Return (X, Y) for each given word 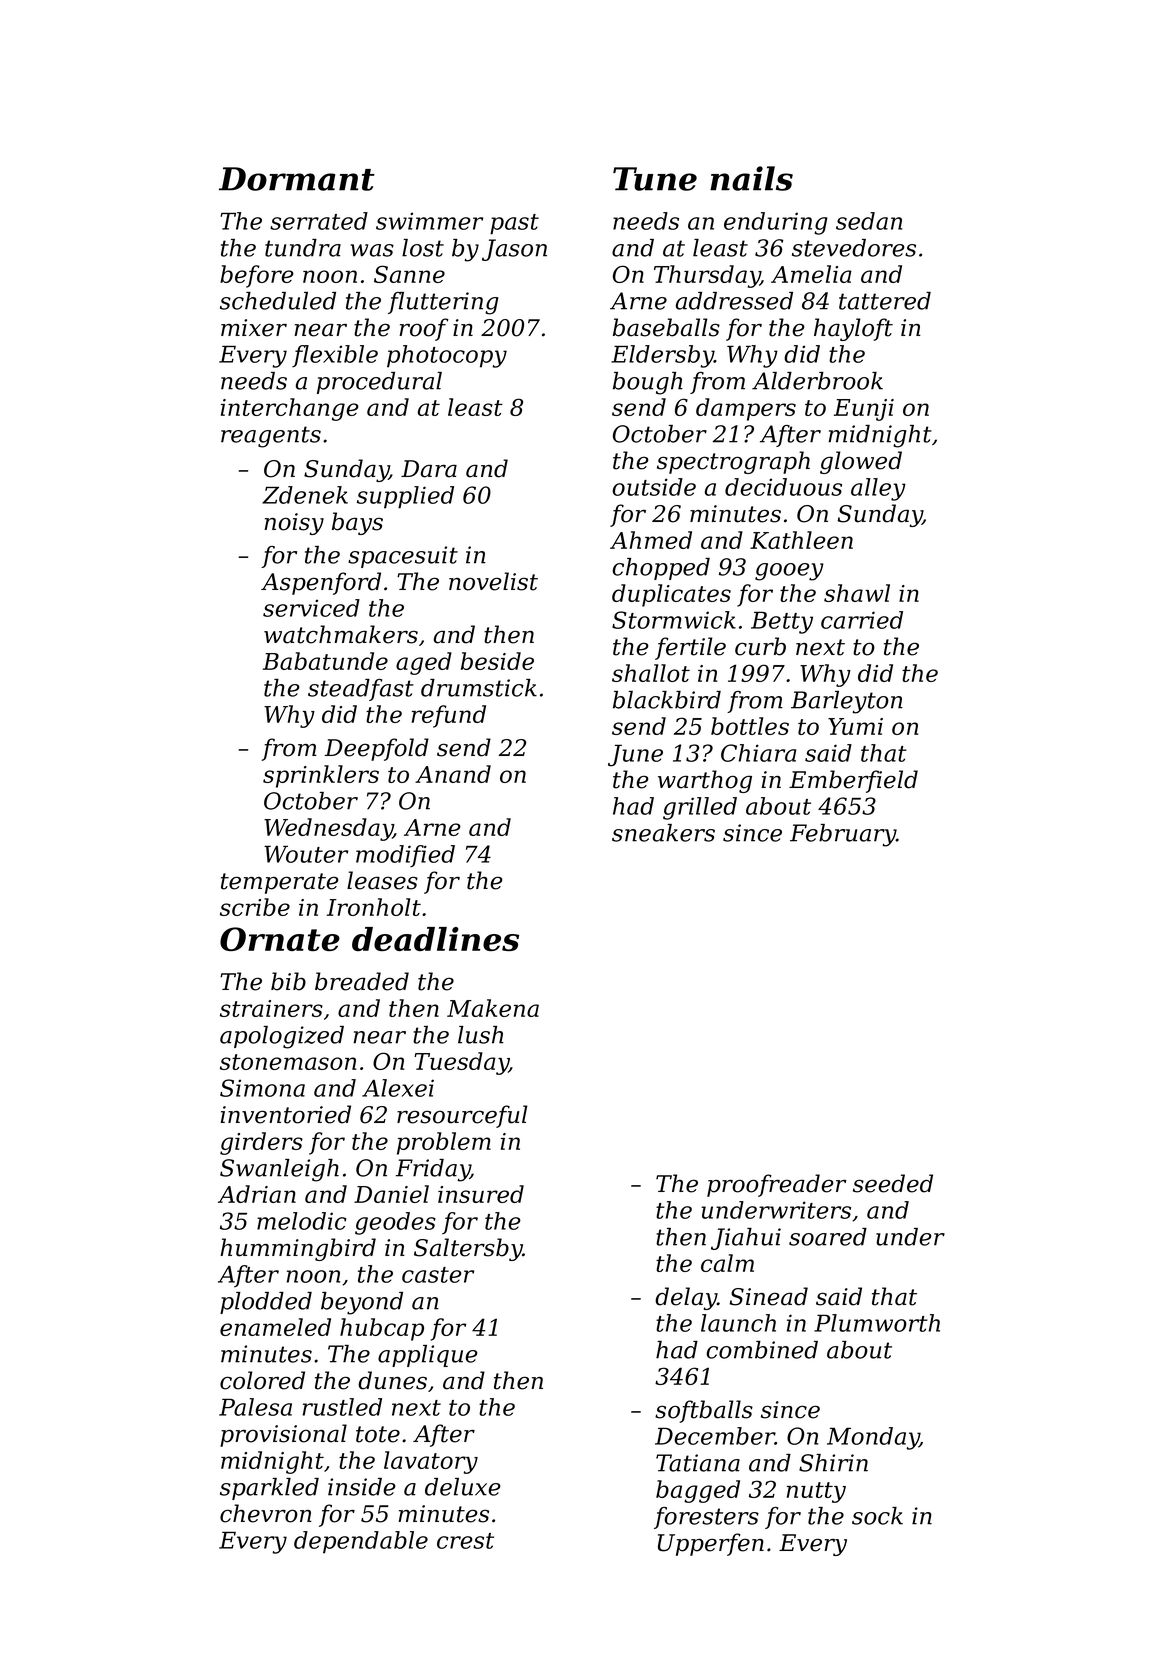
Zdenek (305, 495)
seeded (893, 1183)
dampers (746, 409)
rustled (342, 1407)
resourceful (462, 1116)
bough (648, 383)
